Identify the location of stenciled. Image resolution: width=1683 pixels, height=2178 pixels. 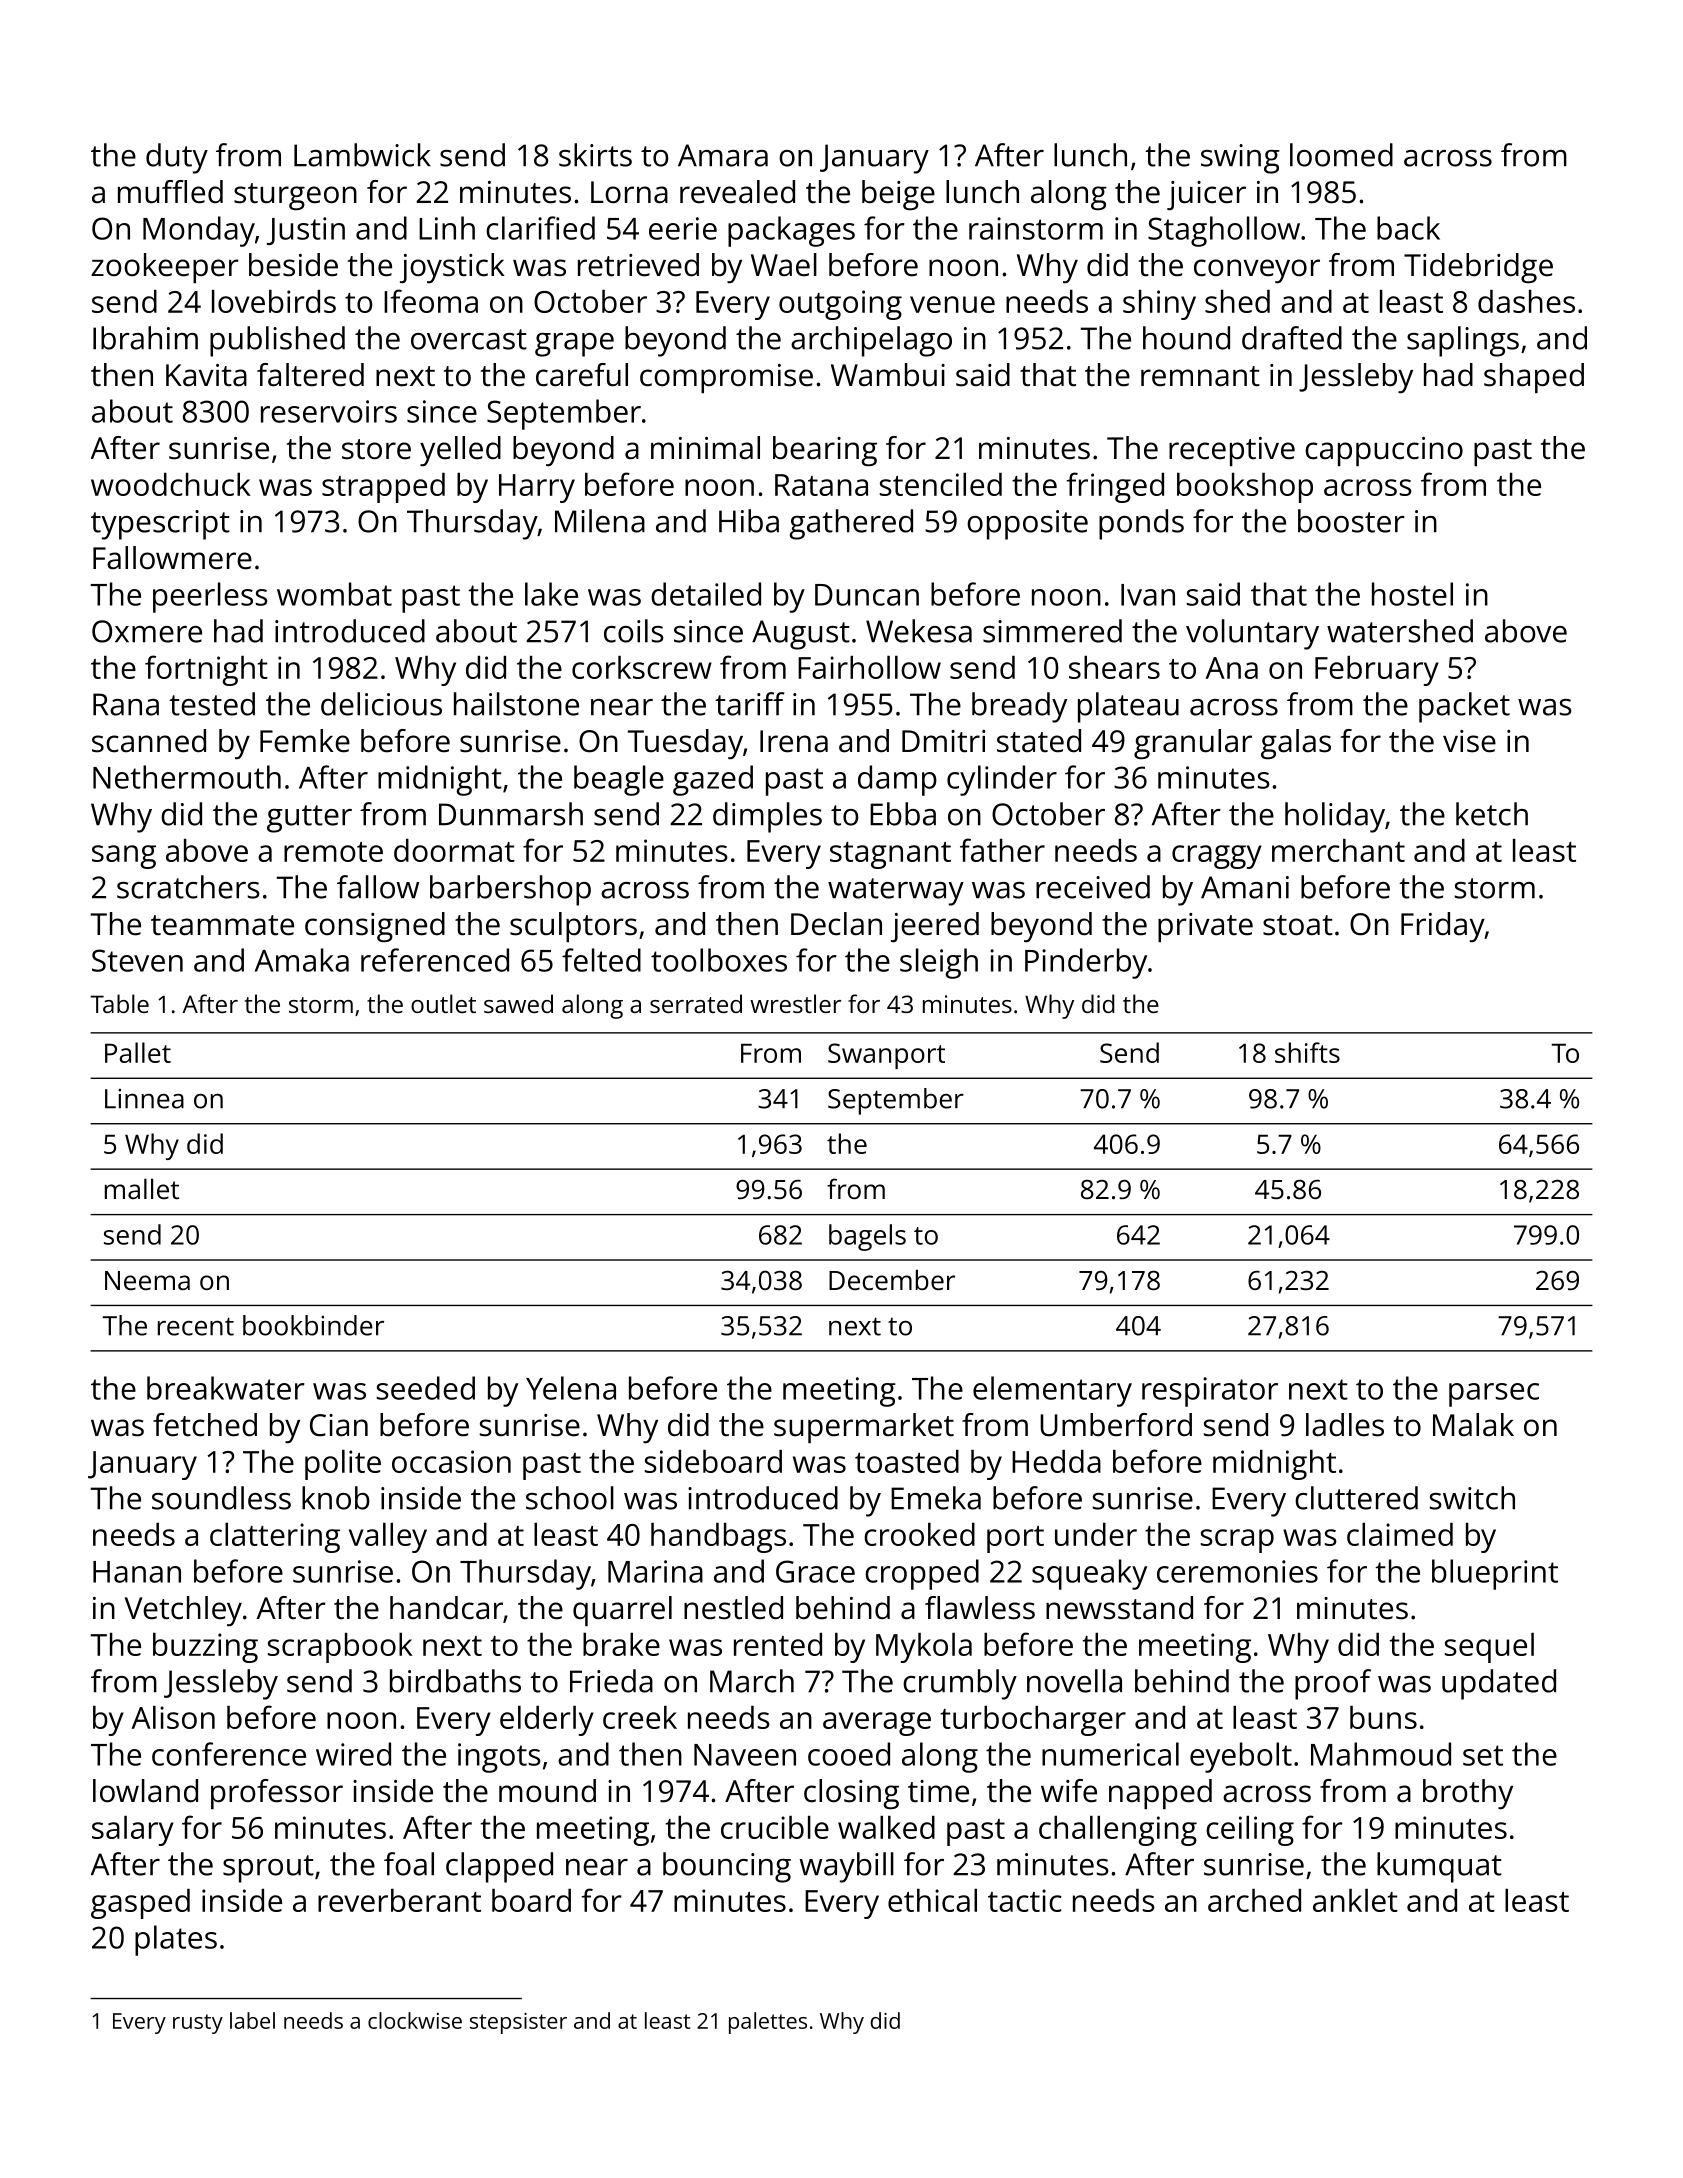
(941, 484).
